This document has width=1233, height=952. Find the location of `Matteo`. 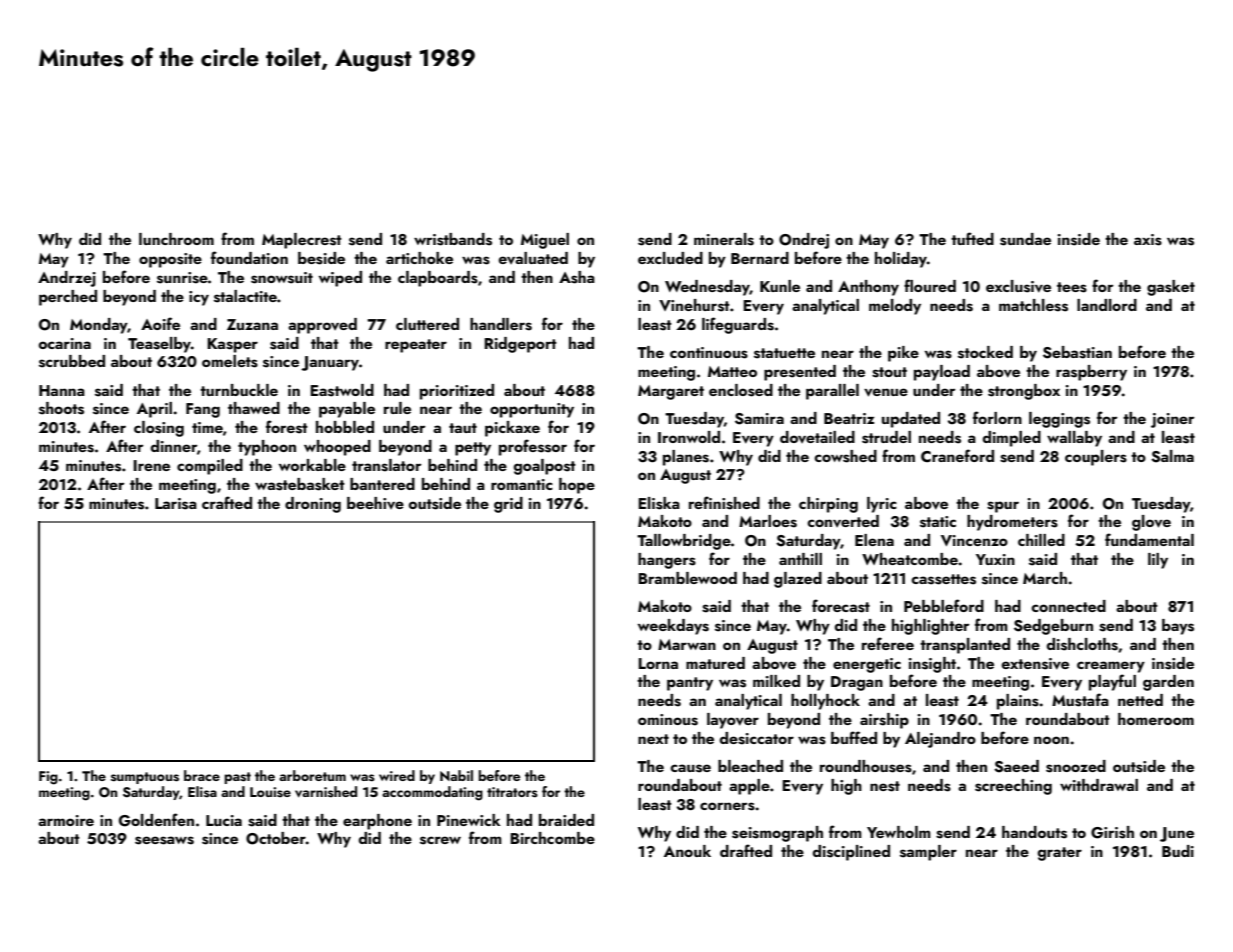

Matteo is located at coordinates (732, 371).
